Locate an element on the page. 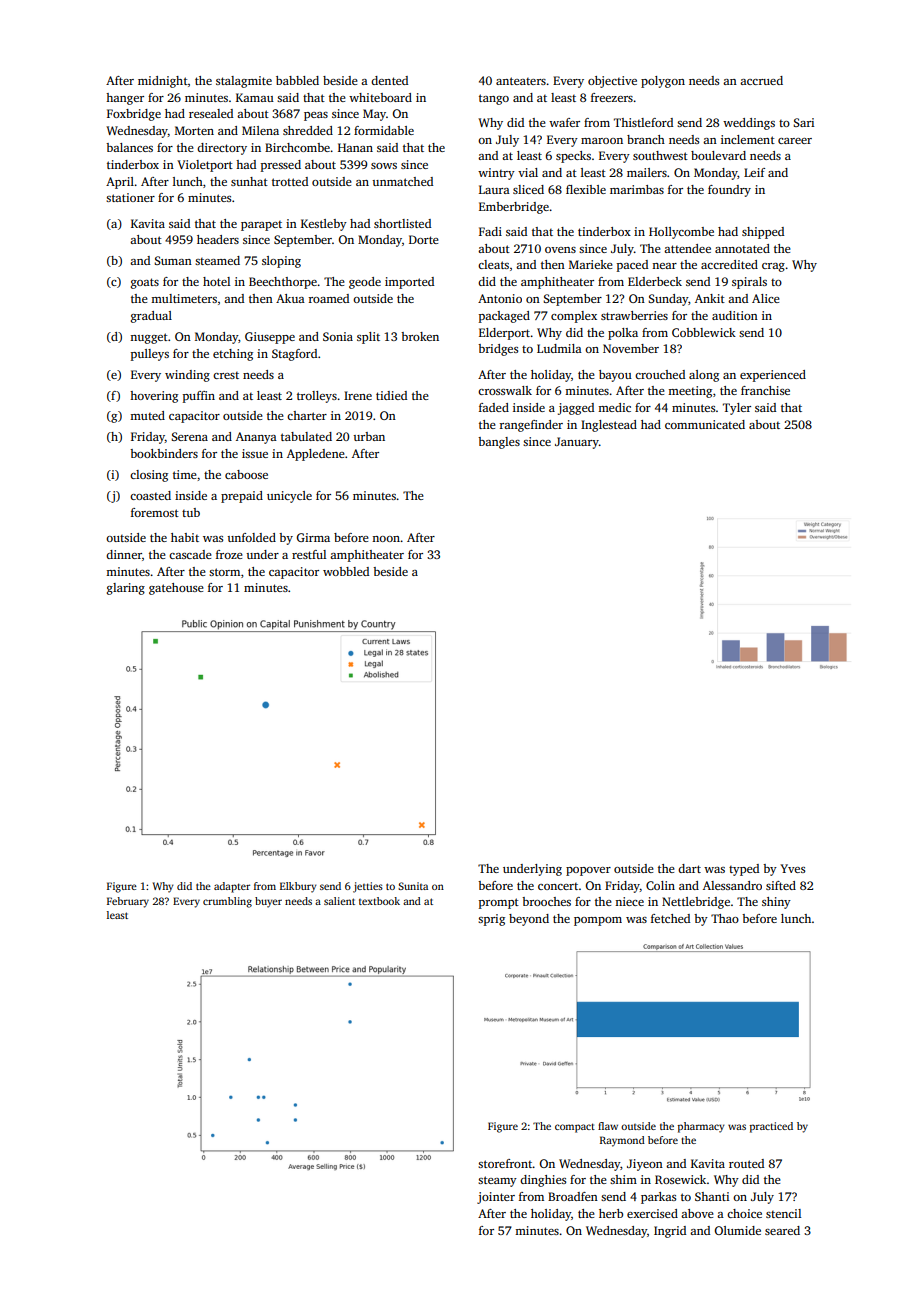 This document has height=1308, width=924. wobbled is located at coordinates (346, 571).
